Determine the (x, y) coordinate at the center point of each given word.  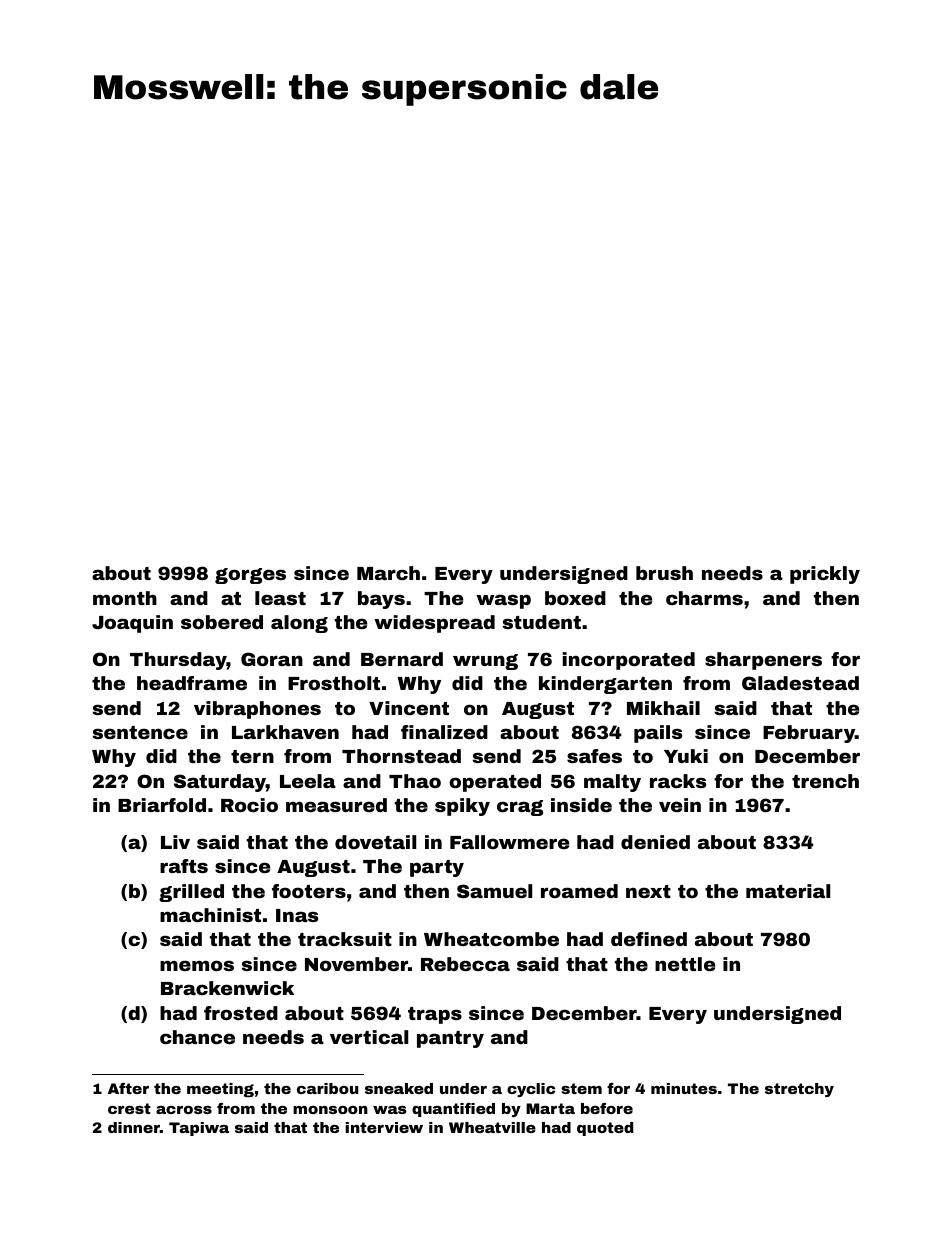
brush (664, 573)
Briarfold (162, 805)
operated (495, 783)
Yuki (686, 756)
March (388, 573)
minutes (684, 1088)
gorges (250, 576)
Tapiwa (199, 1129)
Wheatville (492, 1127)
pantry (450, 1039)
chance (197, 1037)
